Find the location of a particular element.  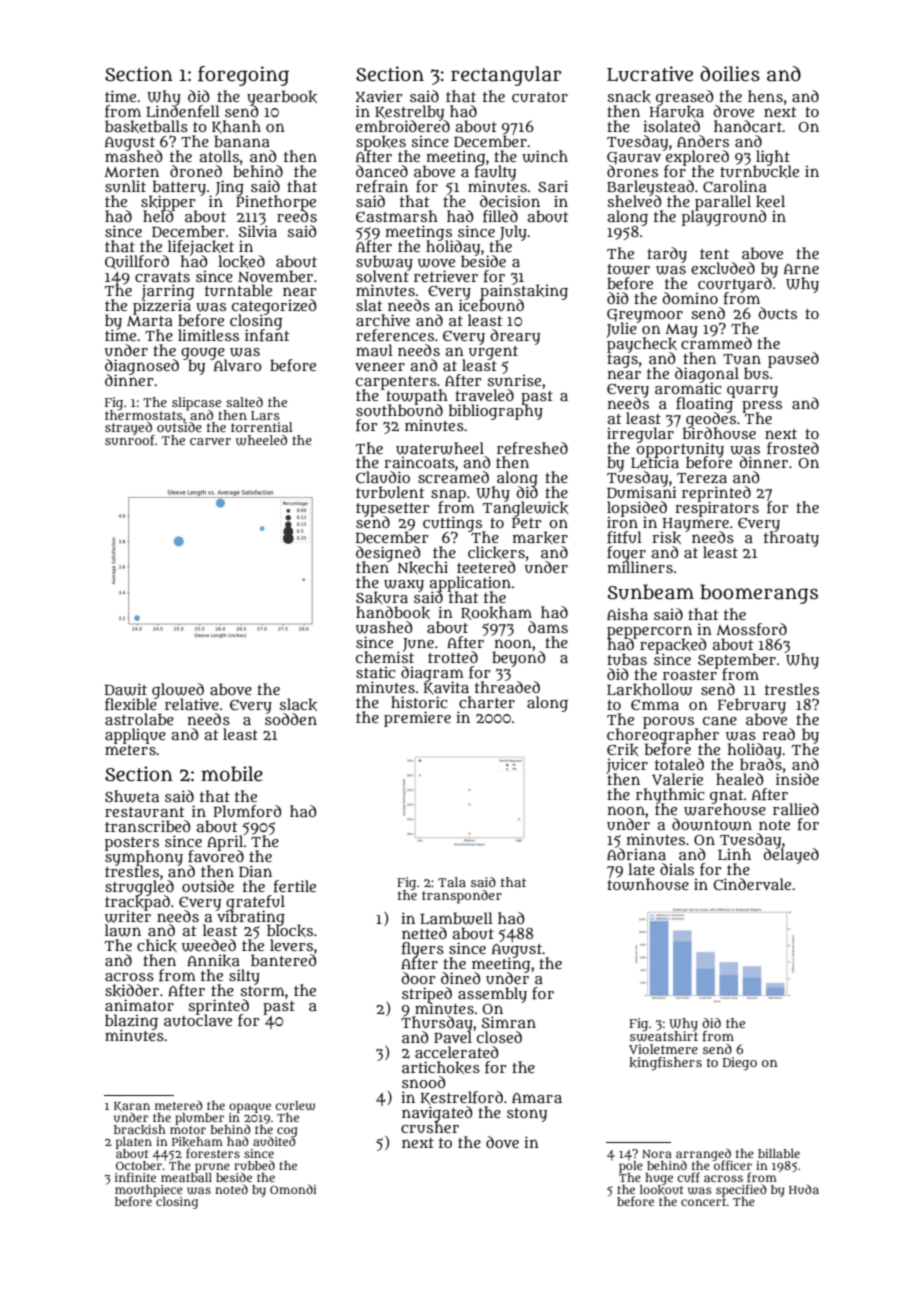

tardy is located at coordinates (667, 255).
